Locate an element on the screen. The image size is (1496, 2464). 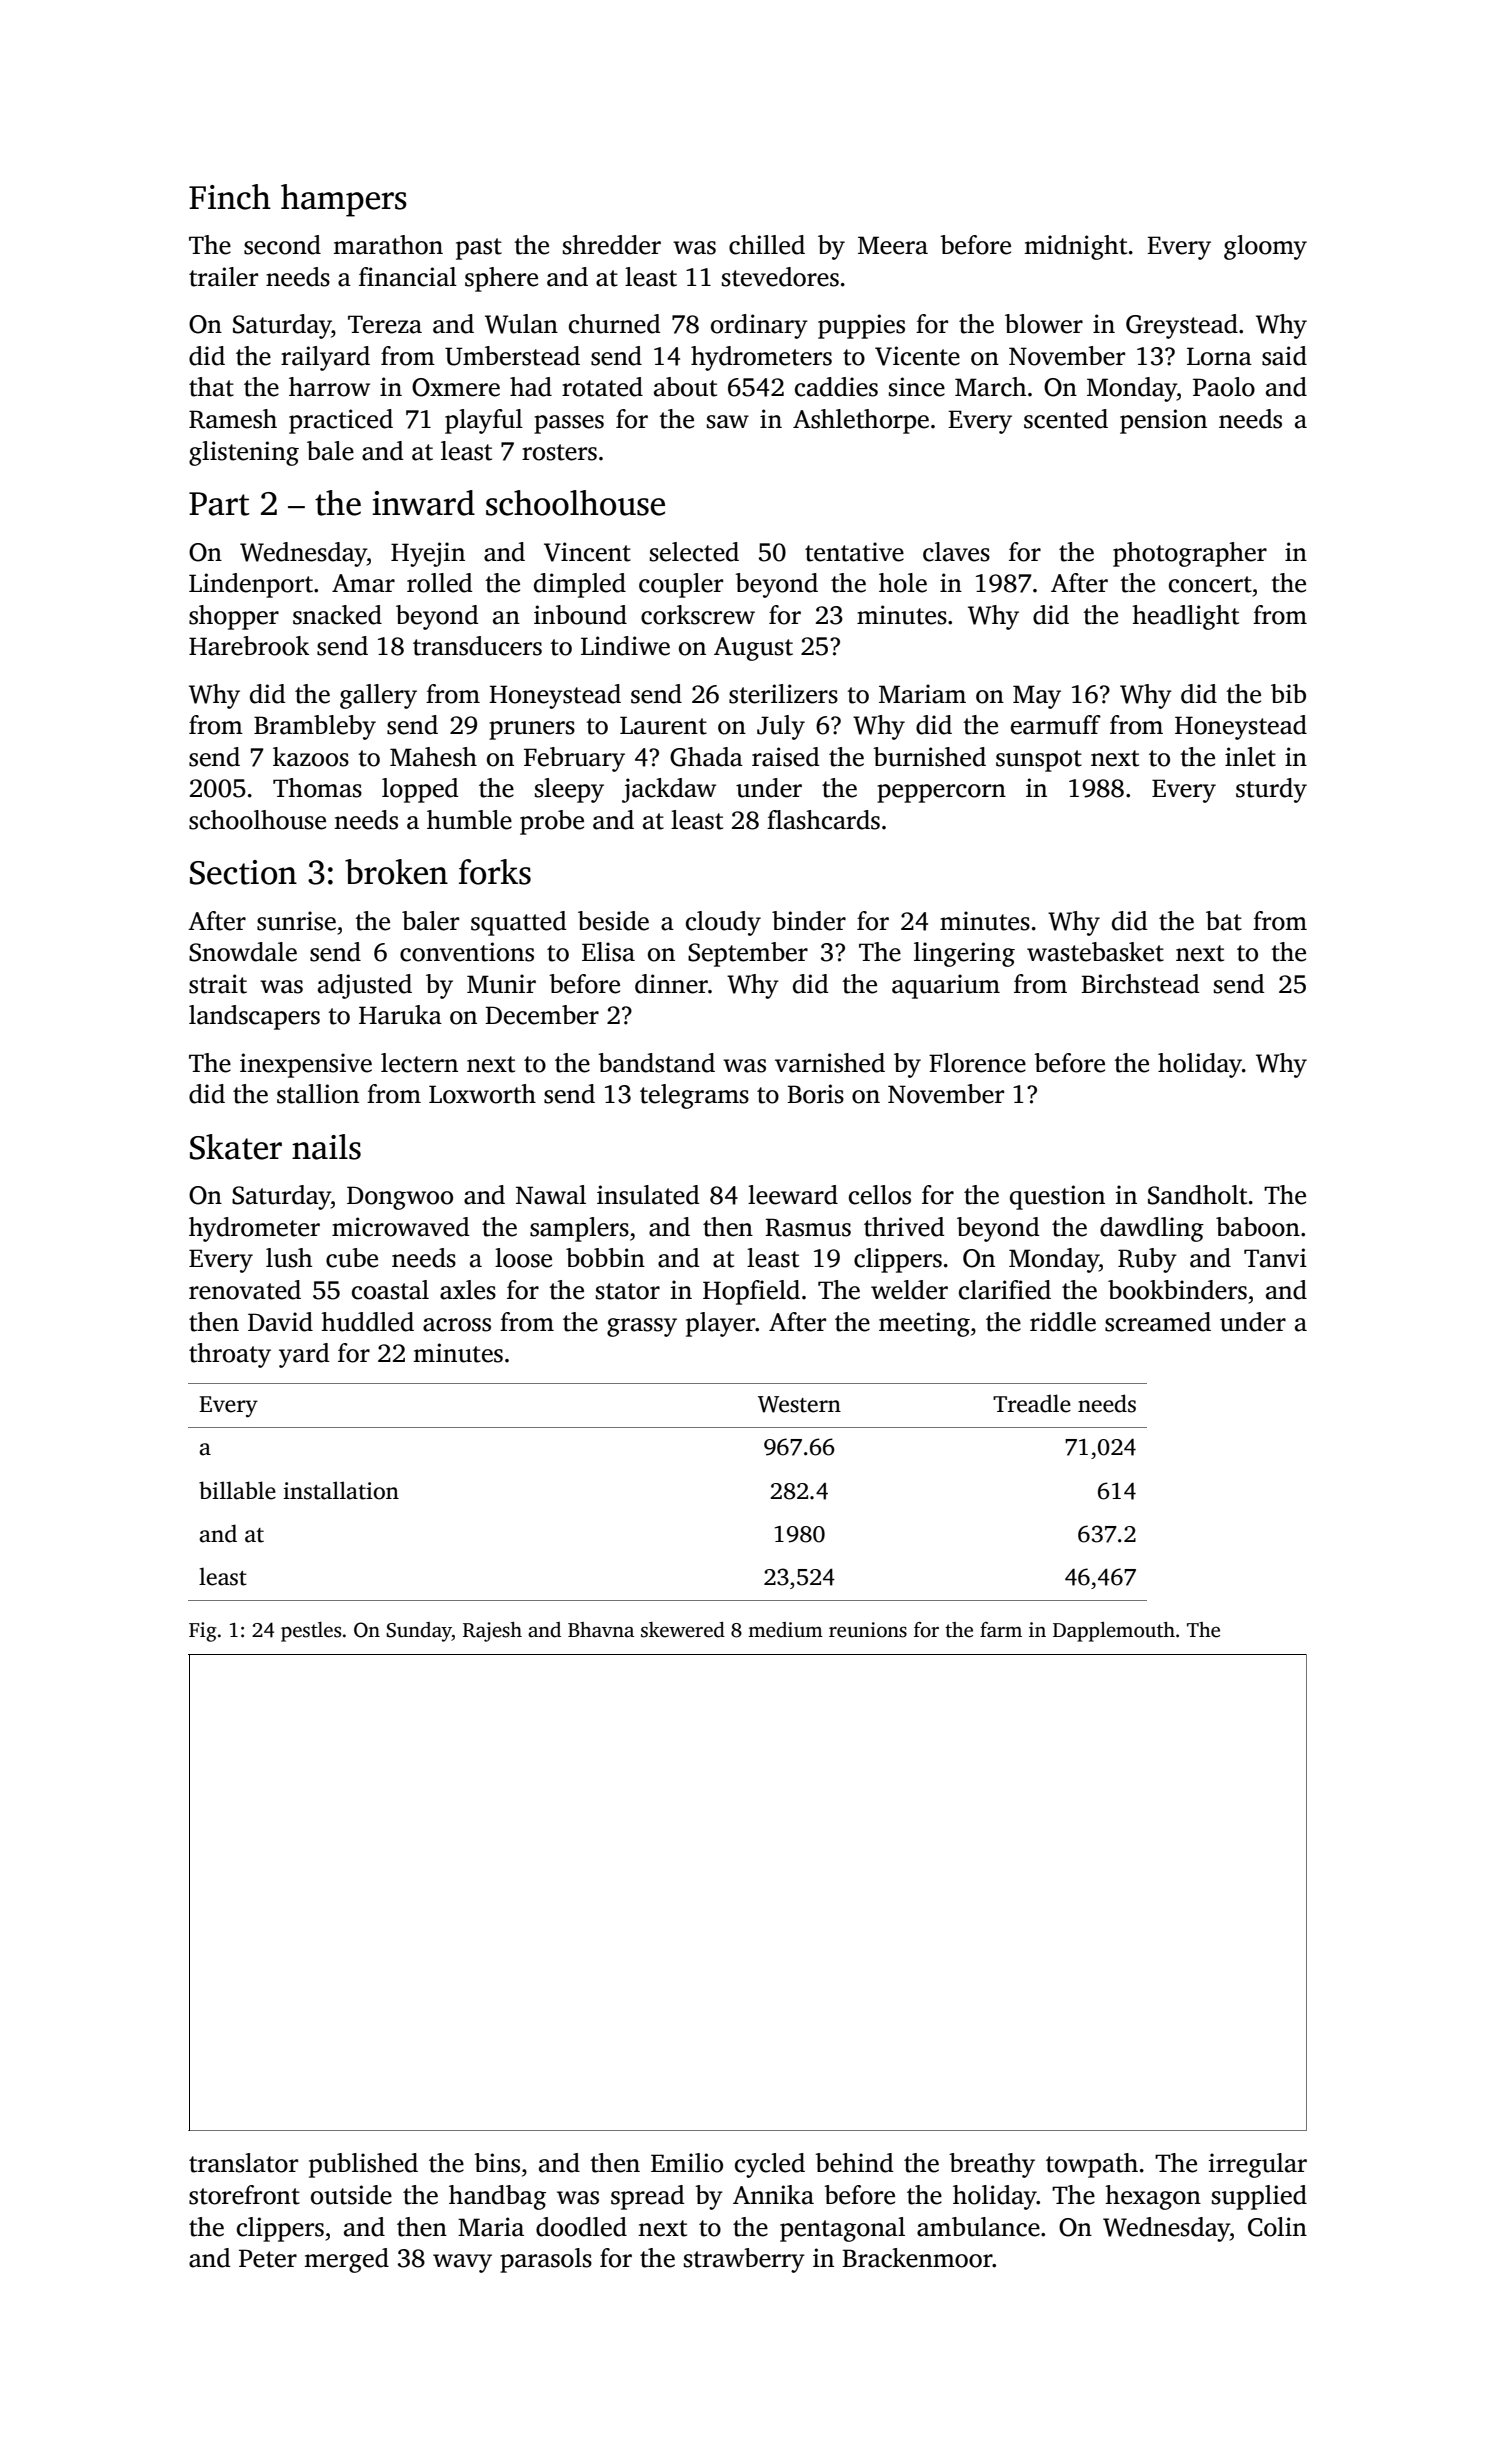
gloomy is located at coordinates (1265, 247).
